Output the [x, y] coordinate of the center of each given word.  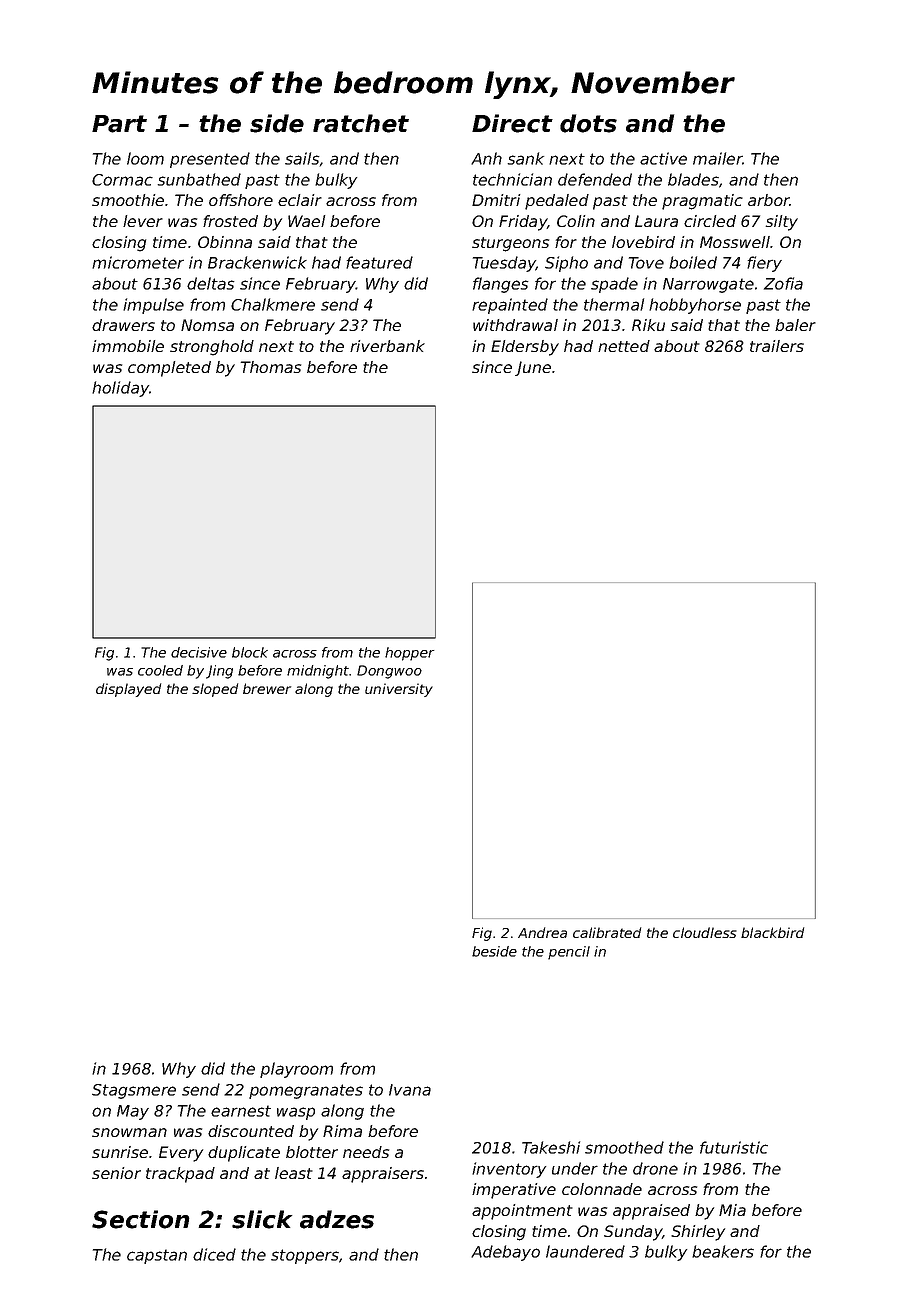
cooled [160, 670]
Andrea [542, 932]
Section [141, 1219]
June [533, 368]
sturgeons [510, 244]
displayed [128, 690]
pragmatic [702, 202]
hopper [409, 654]
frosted [230, 221]
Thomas [270, 367]
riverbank [387, 346]
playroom [296, 1070]
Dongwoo [389, 672]
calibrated [607, 932]
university [399, 690]
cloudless [705, 932]
